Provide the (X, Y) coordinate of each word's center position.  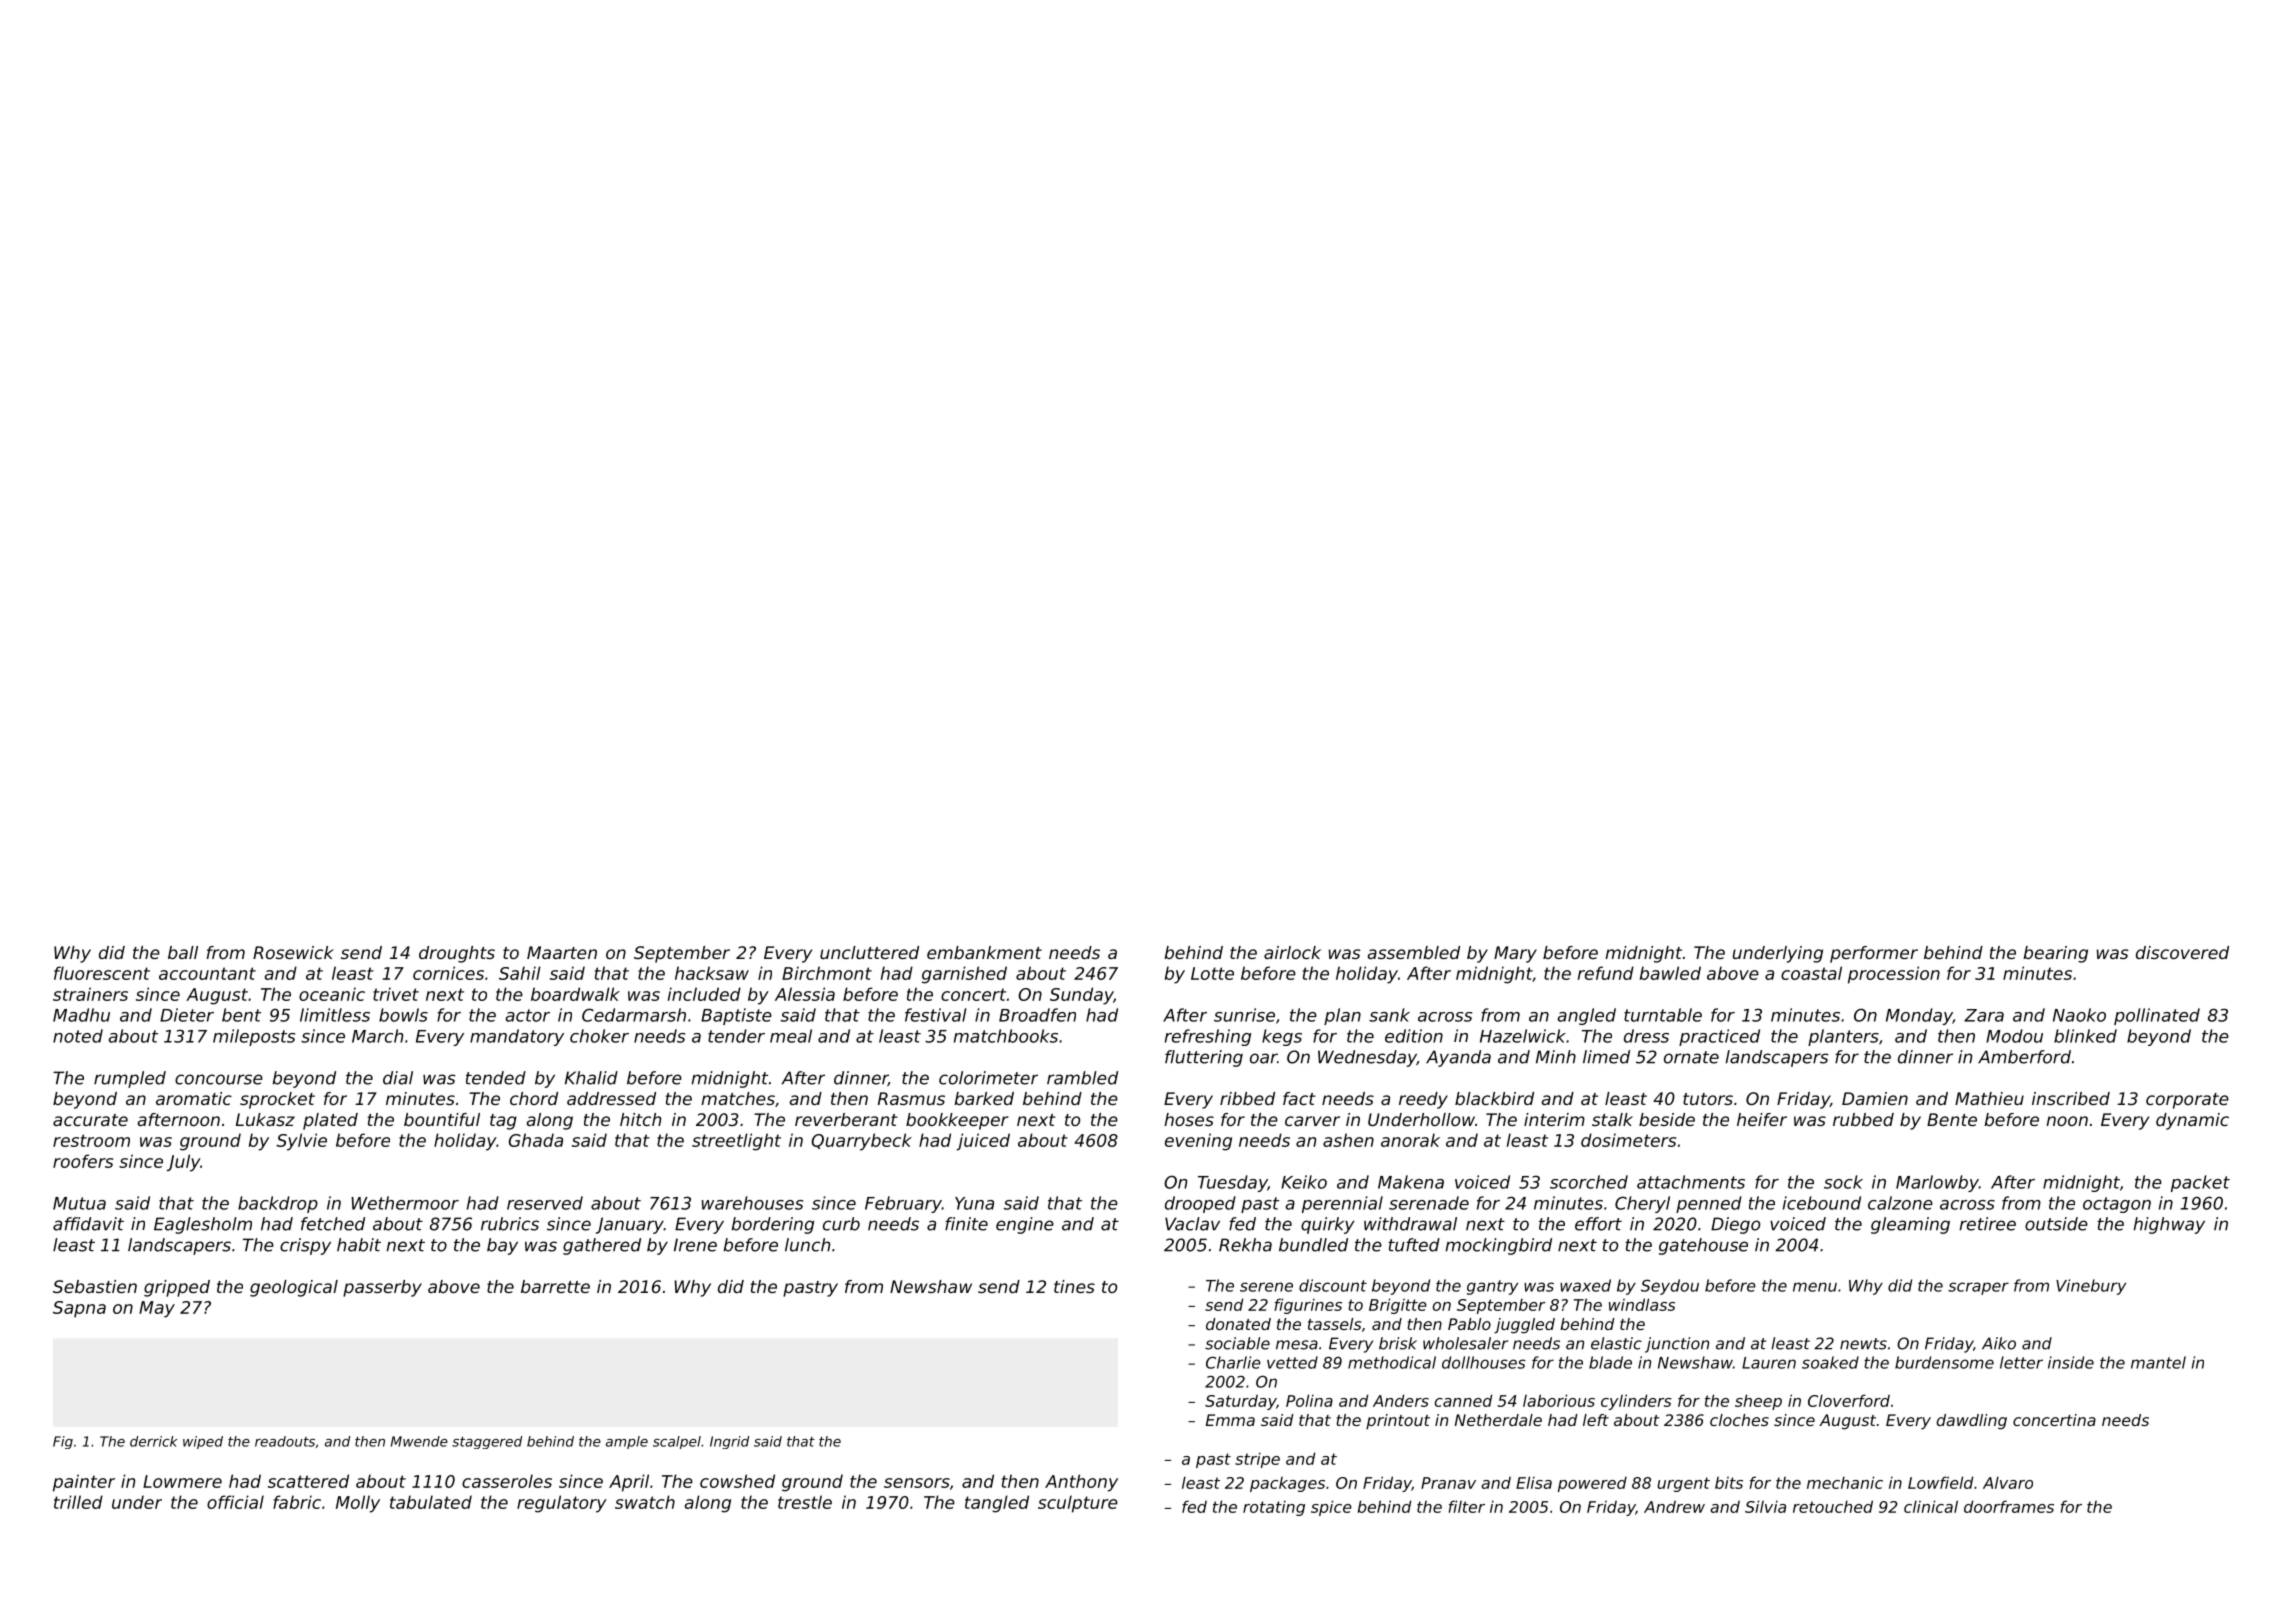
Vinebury (2091, 1287)
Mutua (79, 1203)
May (157, 1309)
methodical (1392, 1362)
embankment (984, 952)
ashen (1348, 1140)
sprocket (277, 1100)
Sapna (79, 1309)
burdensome (1944, 1362)
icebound (1822, 1203)
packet (2200, 1183)
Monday (1919, 1016)
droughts (457, 954)
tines (1074, 1286)
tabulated (431, 1502)
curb (841, 1224)
